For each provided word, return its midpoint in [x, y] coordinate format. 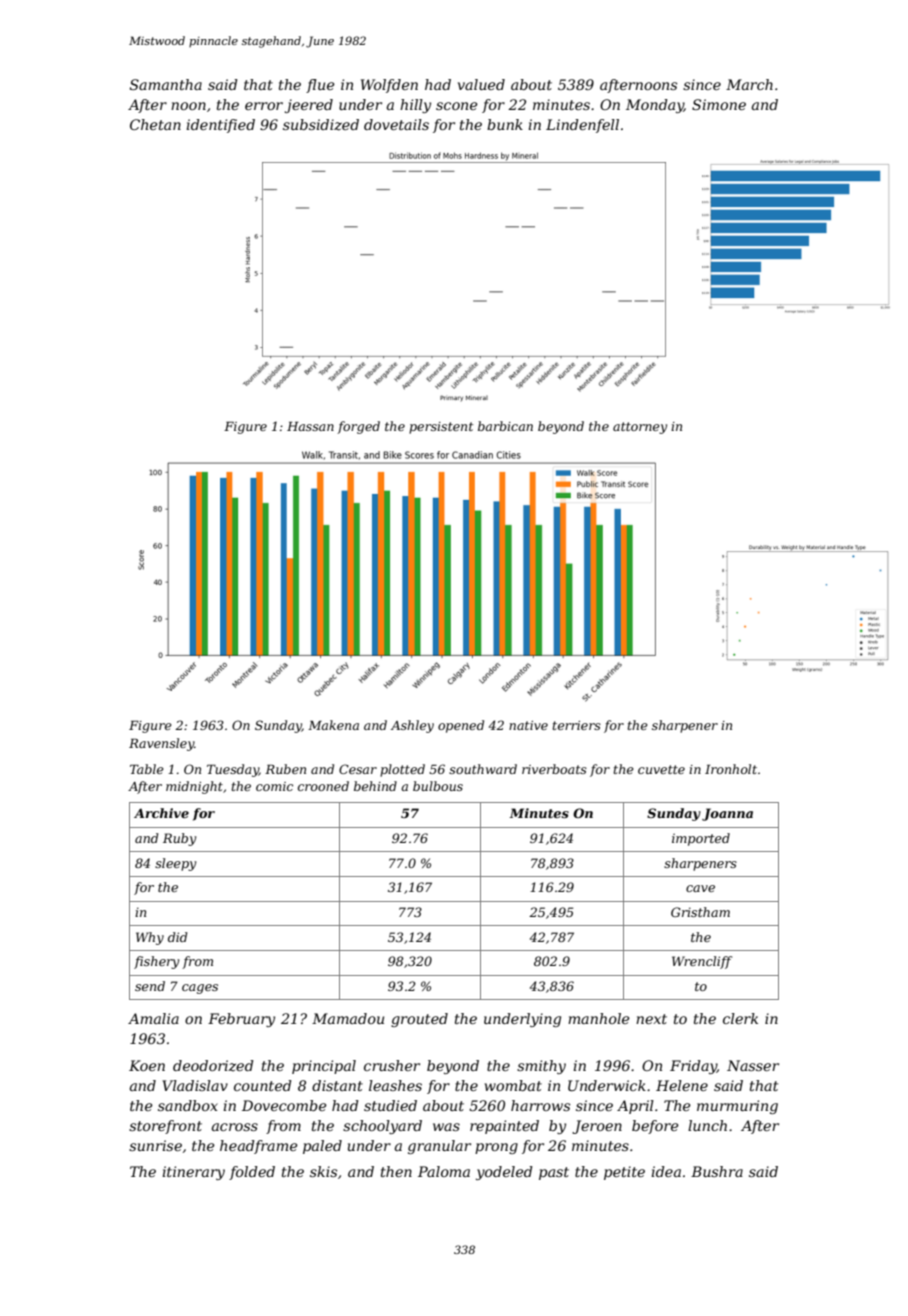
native [528, 725]
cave [700, 888]
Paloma [444, 1171]
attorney [640, 428]
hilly [415, 106]
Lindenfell [582, 126]
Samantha [166, 84]
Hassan [310, 426]
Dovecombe [284, 1105]
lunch [707, 1125]
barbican [505, 426]
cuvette [661, 769]
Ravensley [161, 744]
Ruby [179, 839]
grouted [419, 1020]
